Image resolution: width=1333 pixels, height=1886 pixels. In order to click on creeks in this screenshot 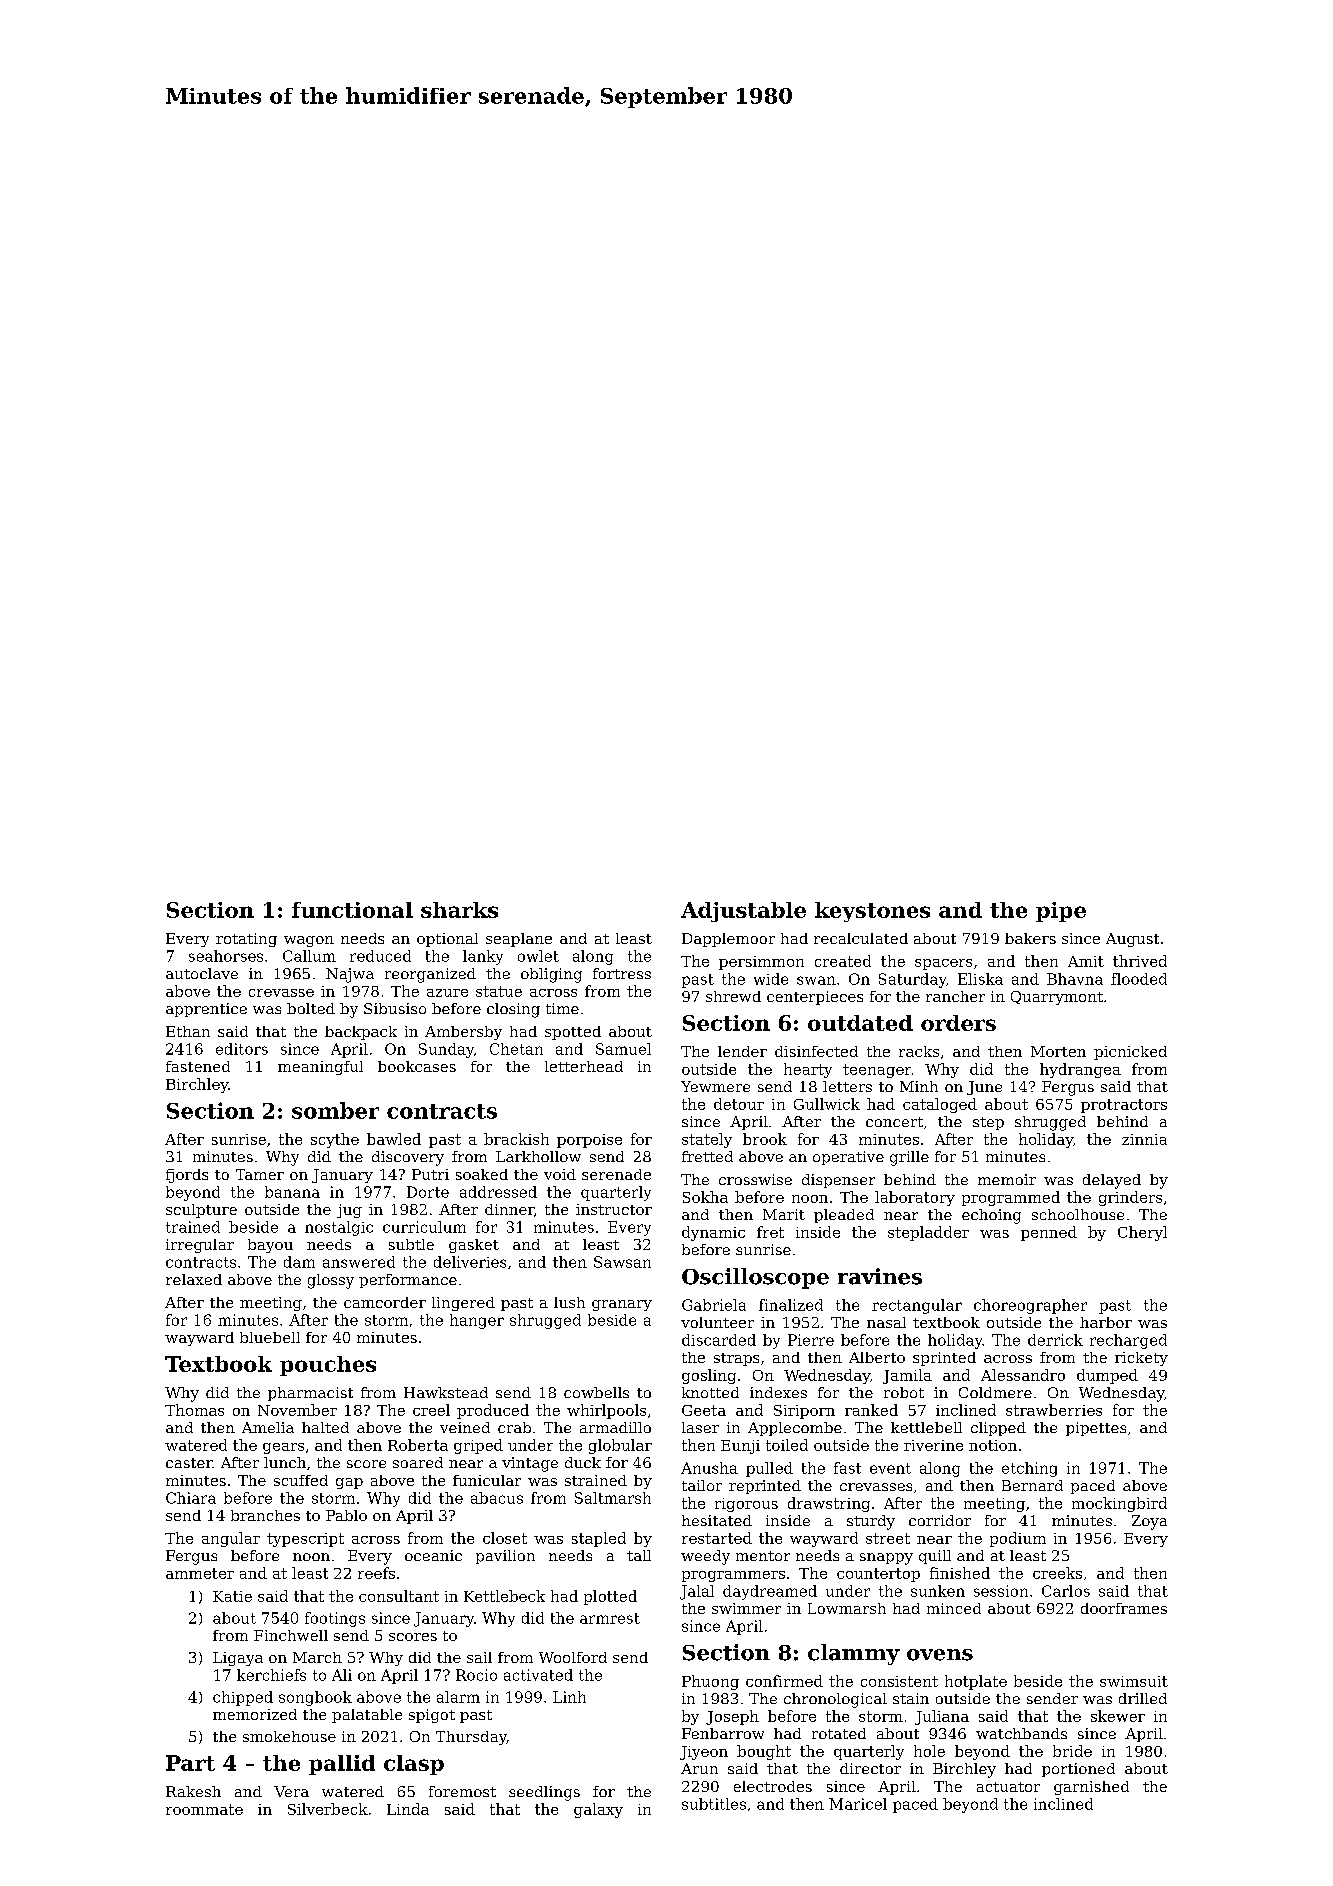, I will do `click(1057, 1573)`.
